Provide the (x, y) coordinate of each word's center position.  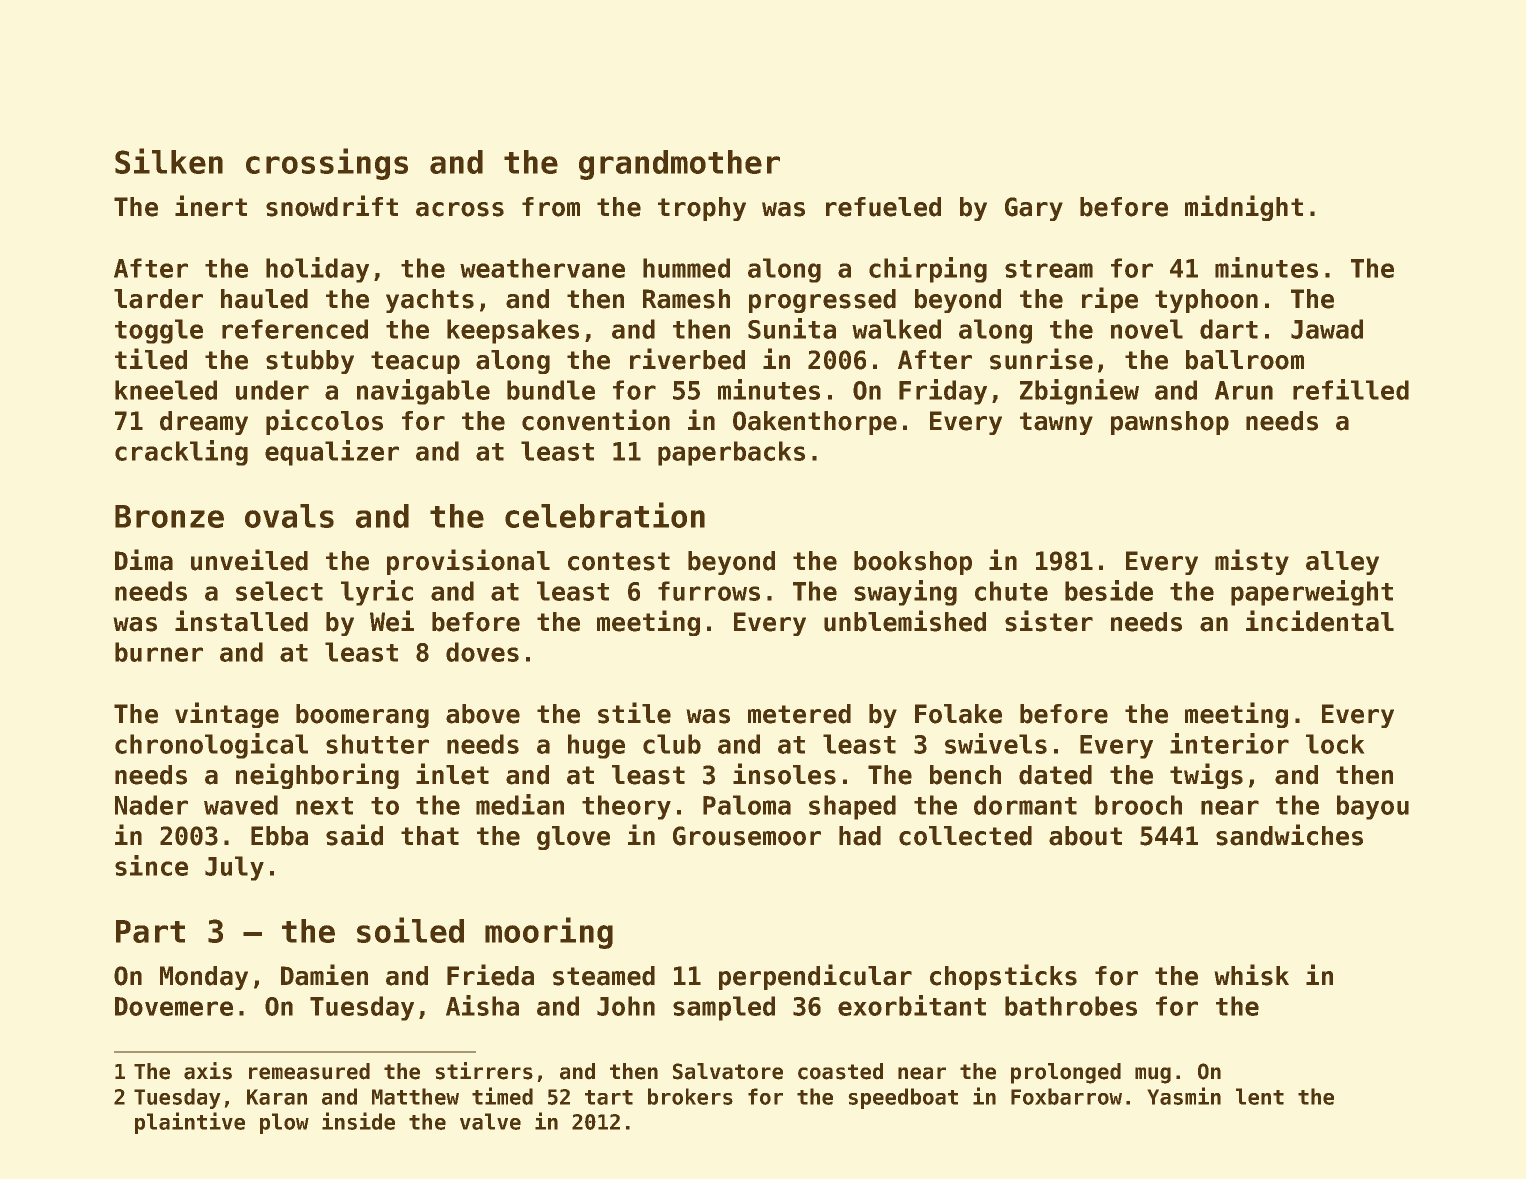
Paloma (747, 805)
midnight (1244, 208)
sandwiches (1289, 835)
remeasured (309, 1071)
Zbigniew (1079, 392)
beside (1109, 590)
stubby (310, 362)
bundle (551, 390)
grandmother (679, 165)
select (279, 591)
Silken (169, 161)
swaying (905, 593)
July (234, 868)
